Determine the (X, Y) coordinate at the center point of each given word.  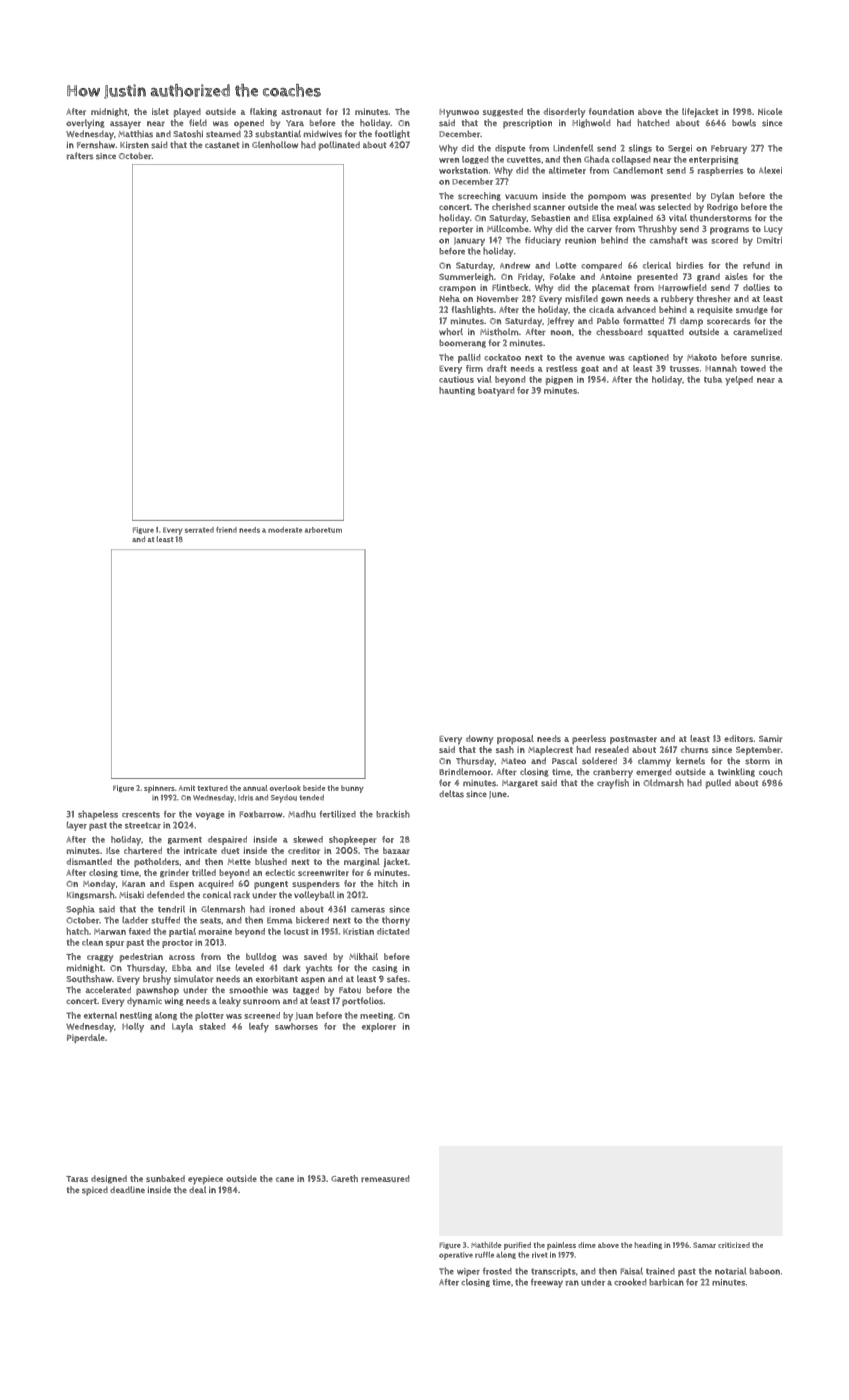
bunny (352, 789)
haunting (457, 391)
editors (738, 738)
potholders (156, 862)
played (187, 113)
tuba (713, 379)
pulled (718, 784)
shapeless (98, 815)
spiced (95, 1191)
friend (226, 530)
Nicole (770, 111)
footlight (392, 134)
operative (456, 1256)
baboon (765, 1271)
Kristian (358, 931)
